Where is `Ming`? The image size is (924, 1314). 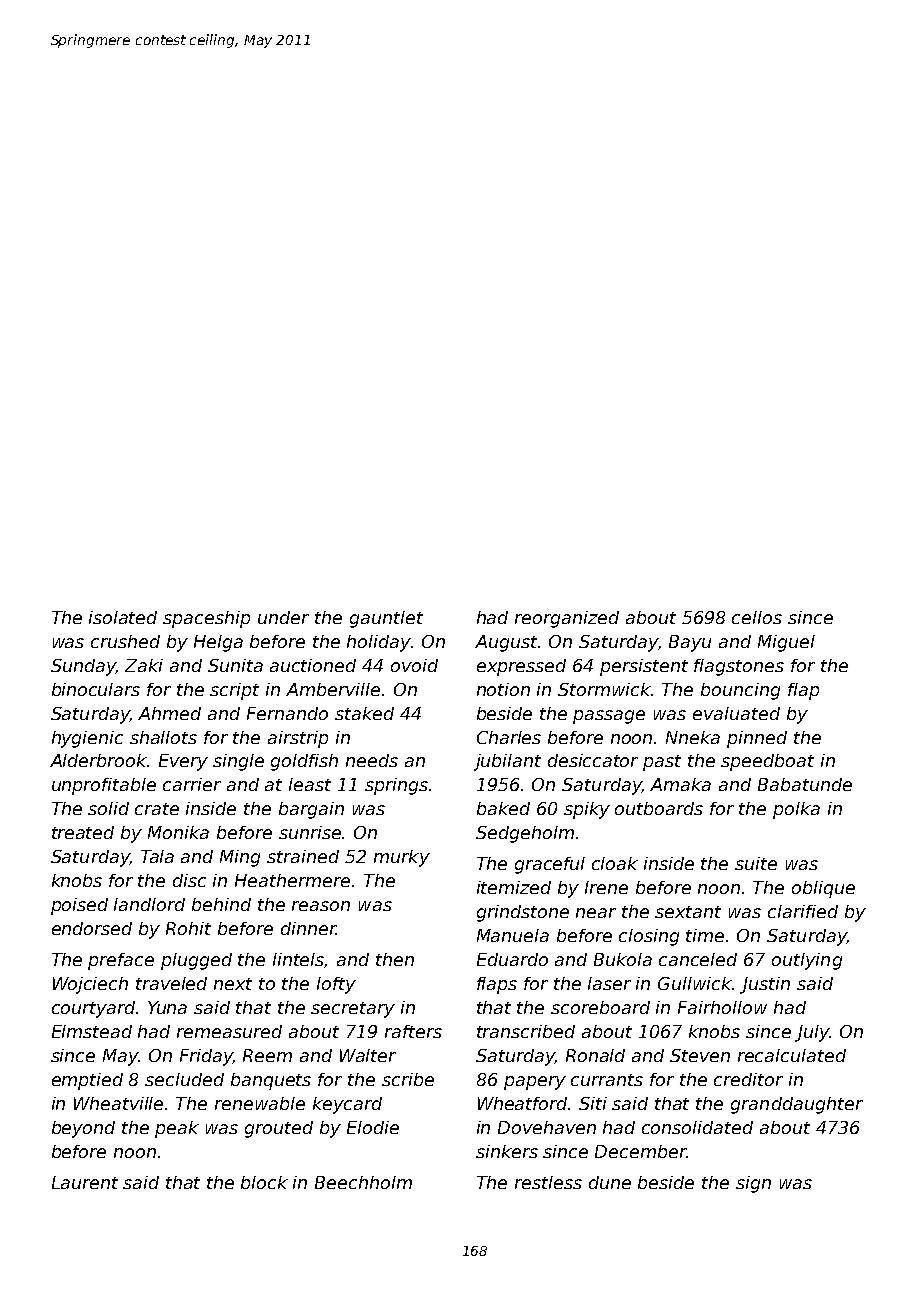
Ming is located at coordinates (240, 858).
